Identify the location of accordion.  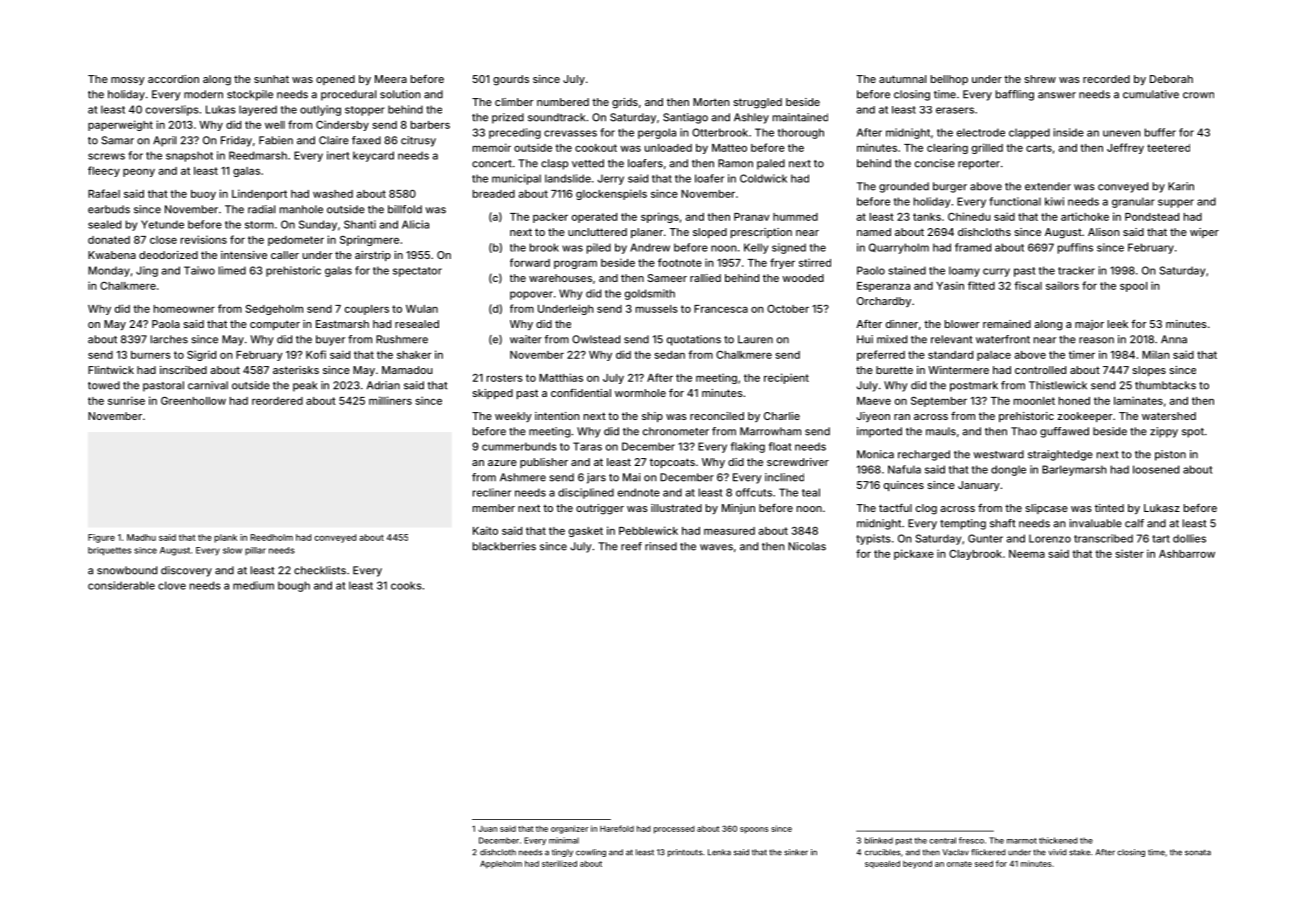
(173, 79).
